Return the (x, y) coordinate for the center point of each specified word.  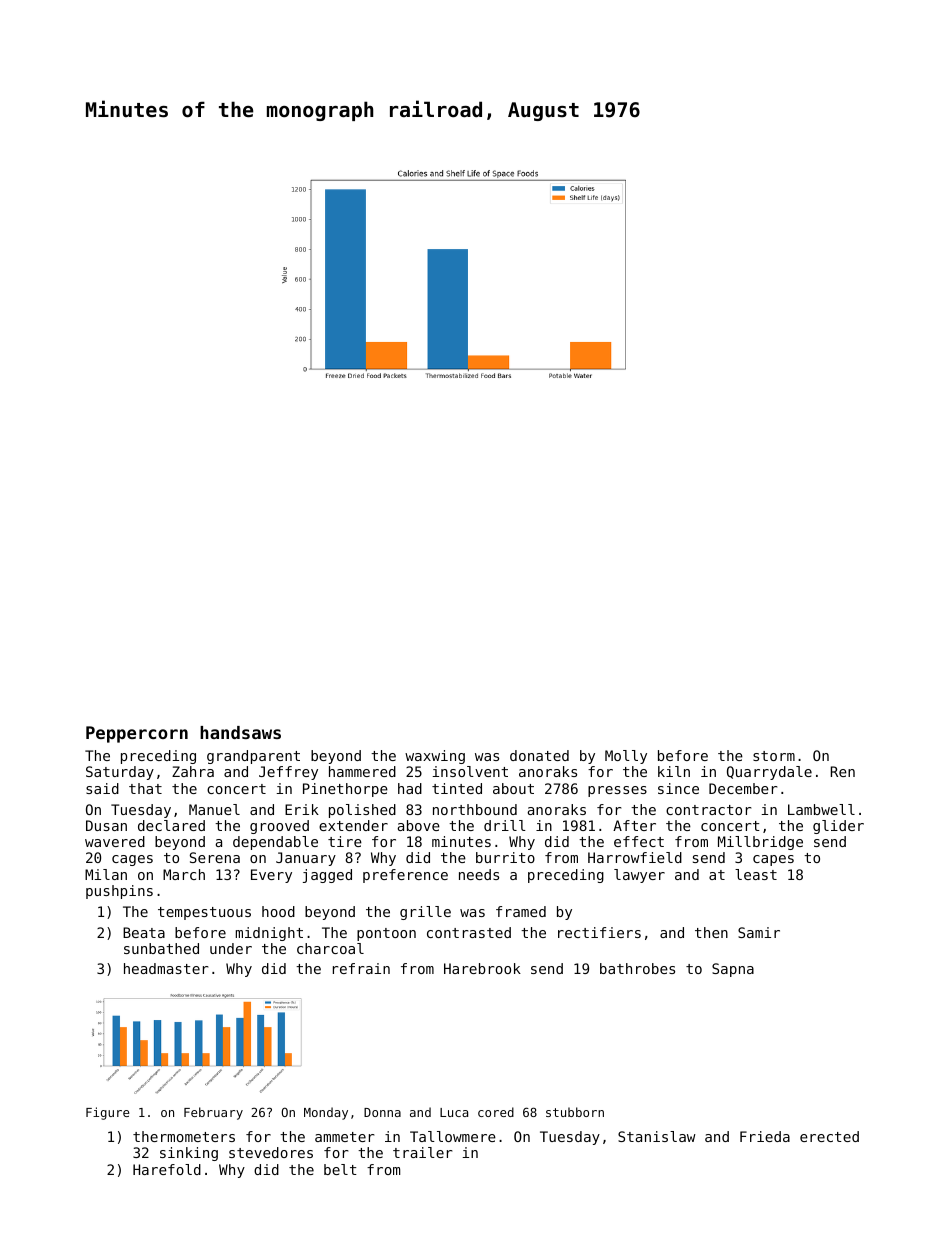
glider (838, 827)
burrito (505, 857)
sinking (189, 1154)
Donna (382, 1112)
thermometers (184, 1136)
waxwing (435, 757)
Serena (215, 857)
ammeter (344, 1137)
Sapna (733, 970)
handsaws (240, 732)
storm (774, 756)
